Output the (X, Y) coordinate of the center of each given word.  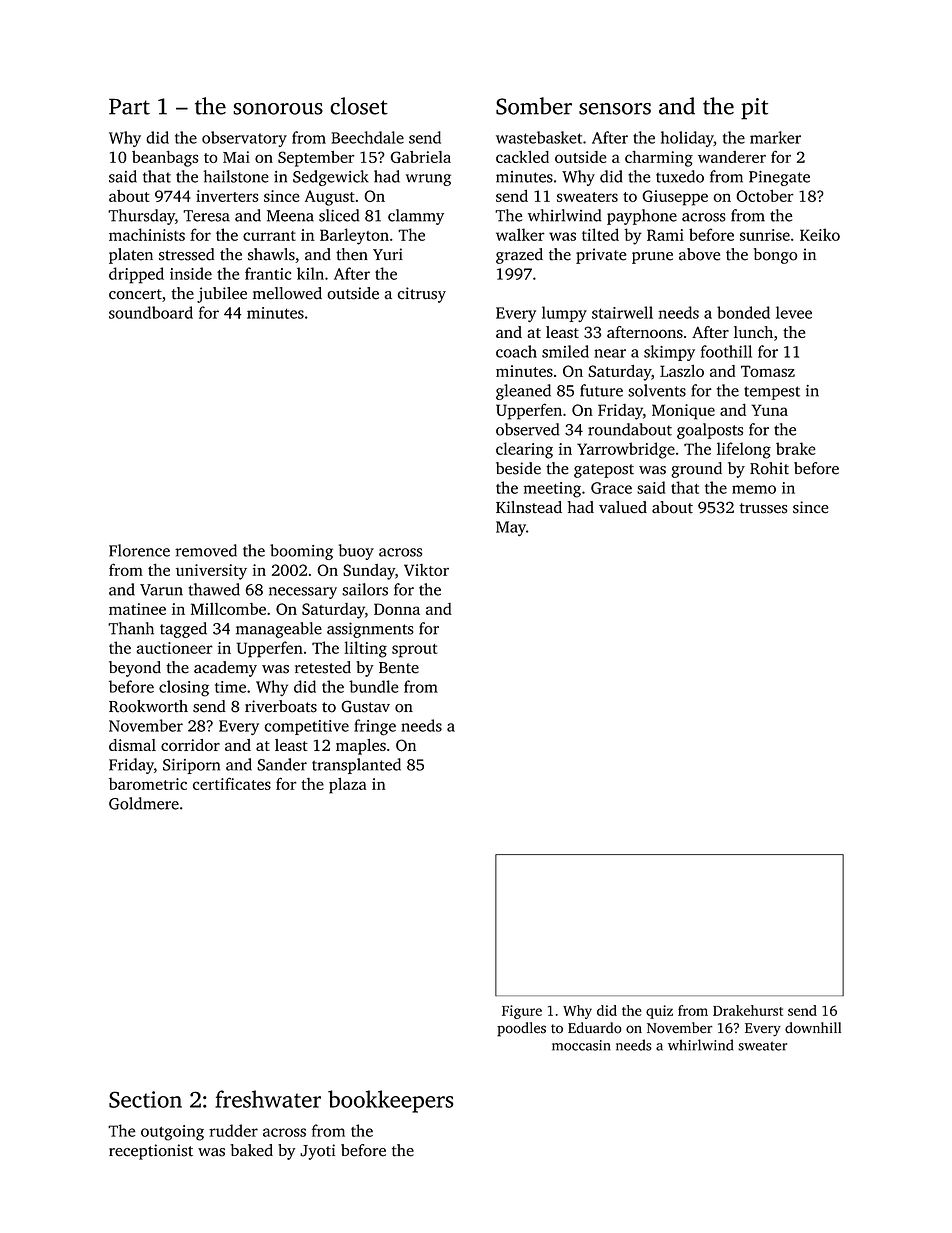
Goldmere (144, 803)
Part (129, 106)
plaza (348, 786)
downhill (813, 1028)
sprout (414, 651)
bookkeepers (390, 1101)
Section (145, 1099)
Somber (534, 106)
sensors (615, 109)
